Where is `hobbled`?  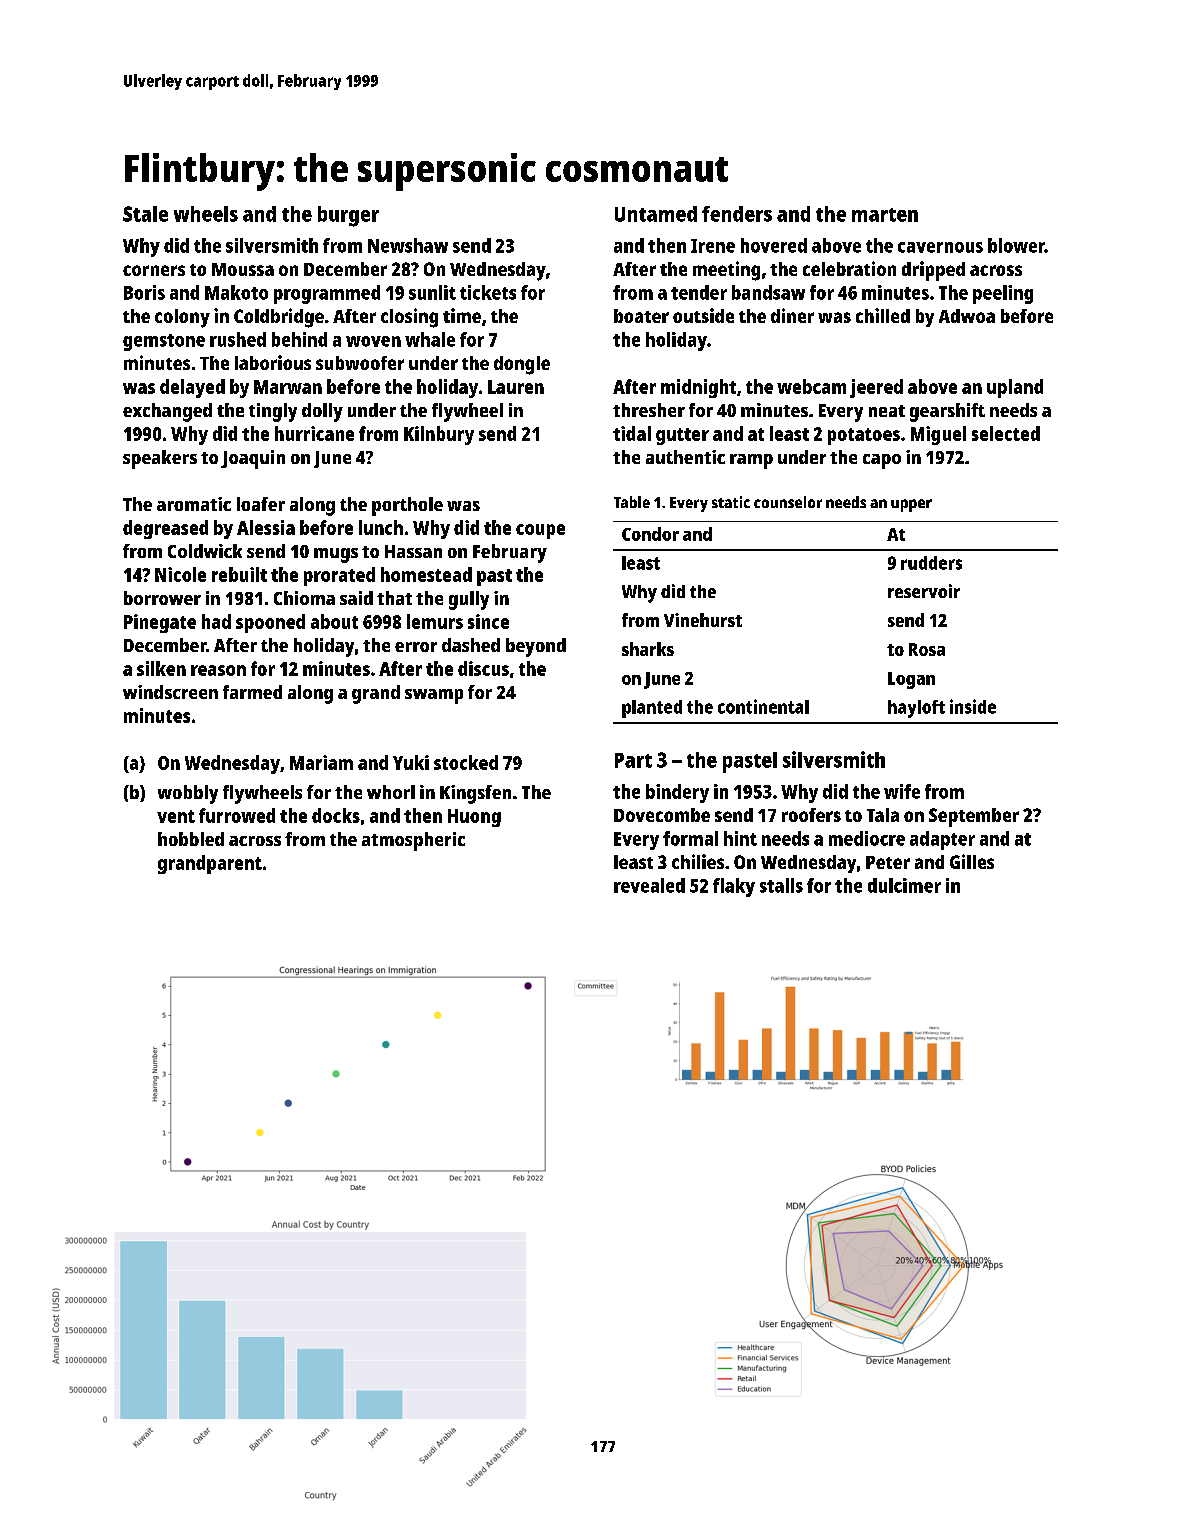 hobbled is located at coordinates (191, 839).
